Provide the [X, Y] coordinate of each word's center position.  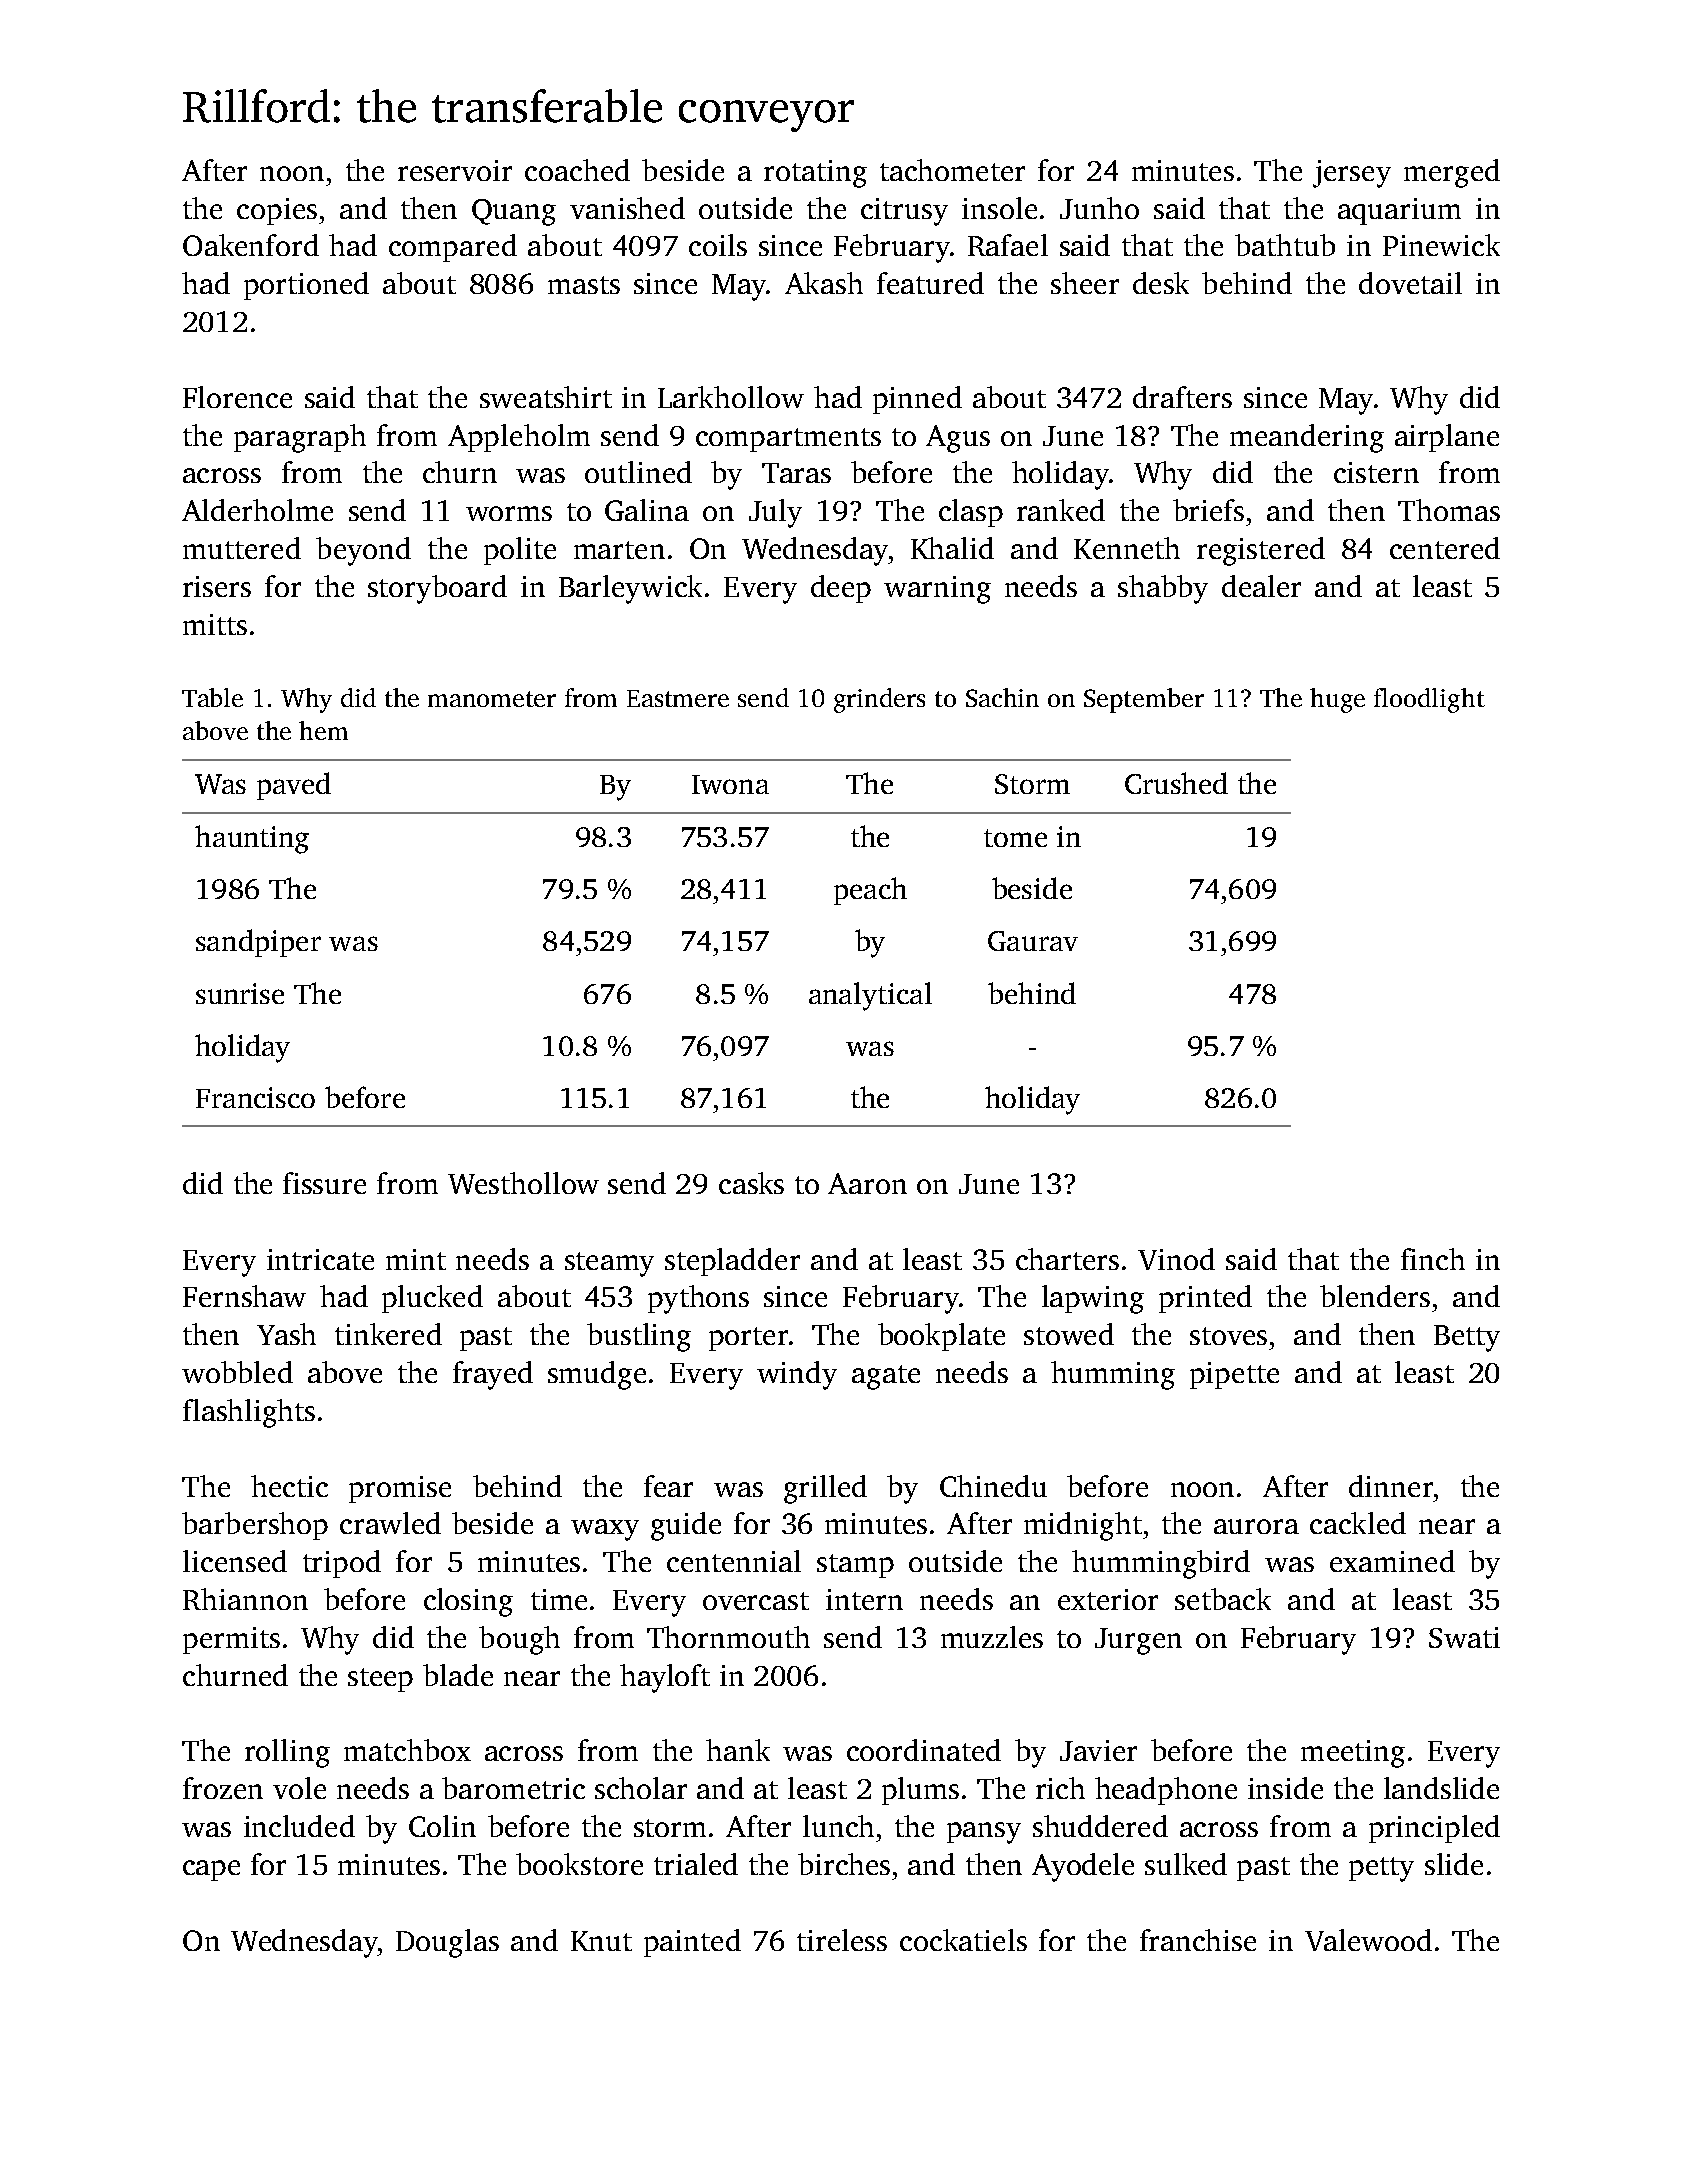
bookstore [579, 1864]
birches [844, 1864]
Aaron [867, 1183]
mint [416, 1259]
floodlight [1429, 700]
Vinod [1176, 1259]
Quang [514, 212]
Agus [958, 439]
